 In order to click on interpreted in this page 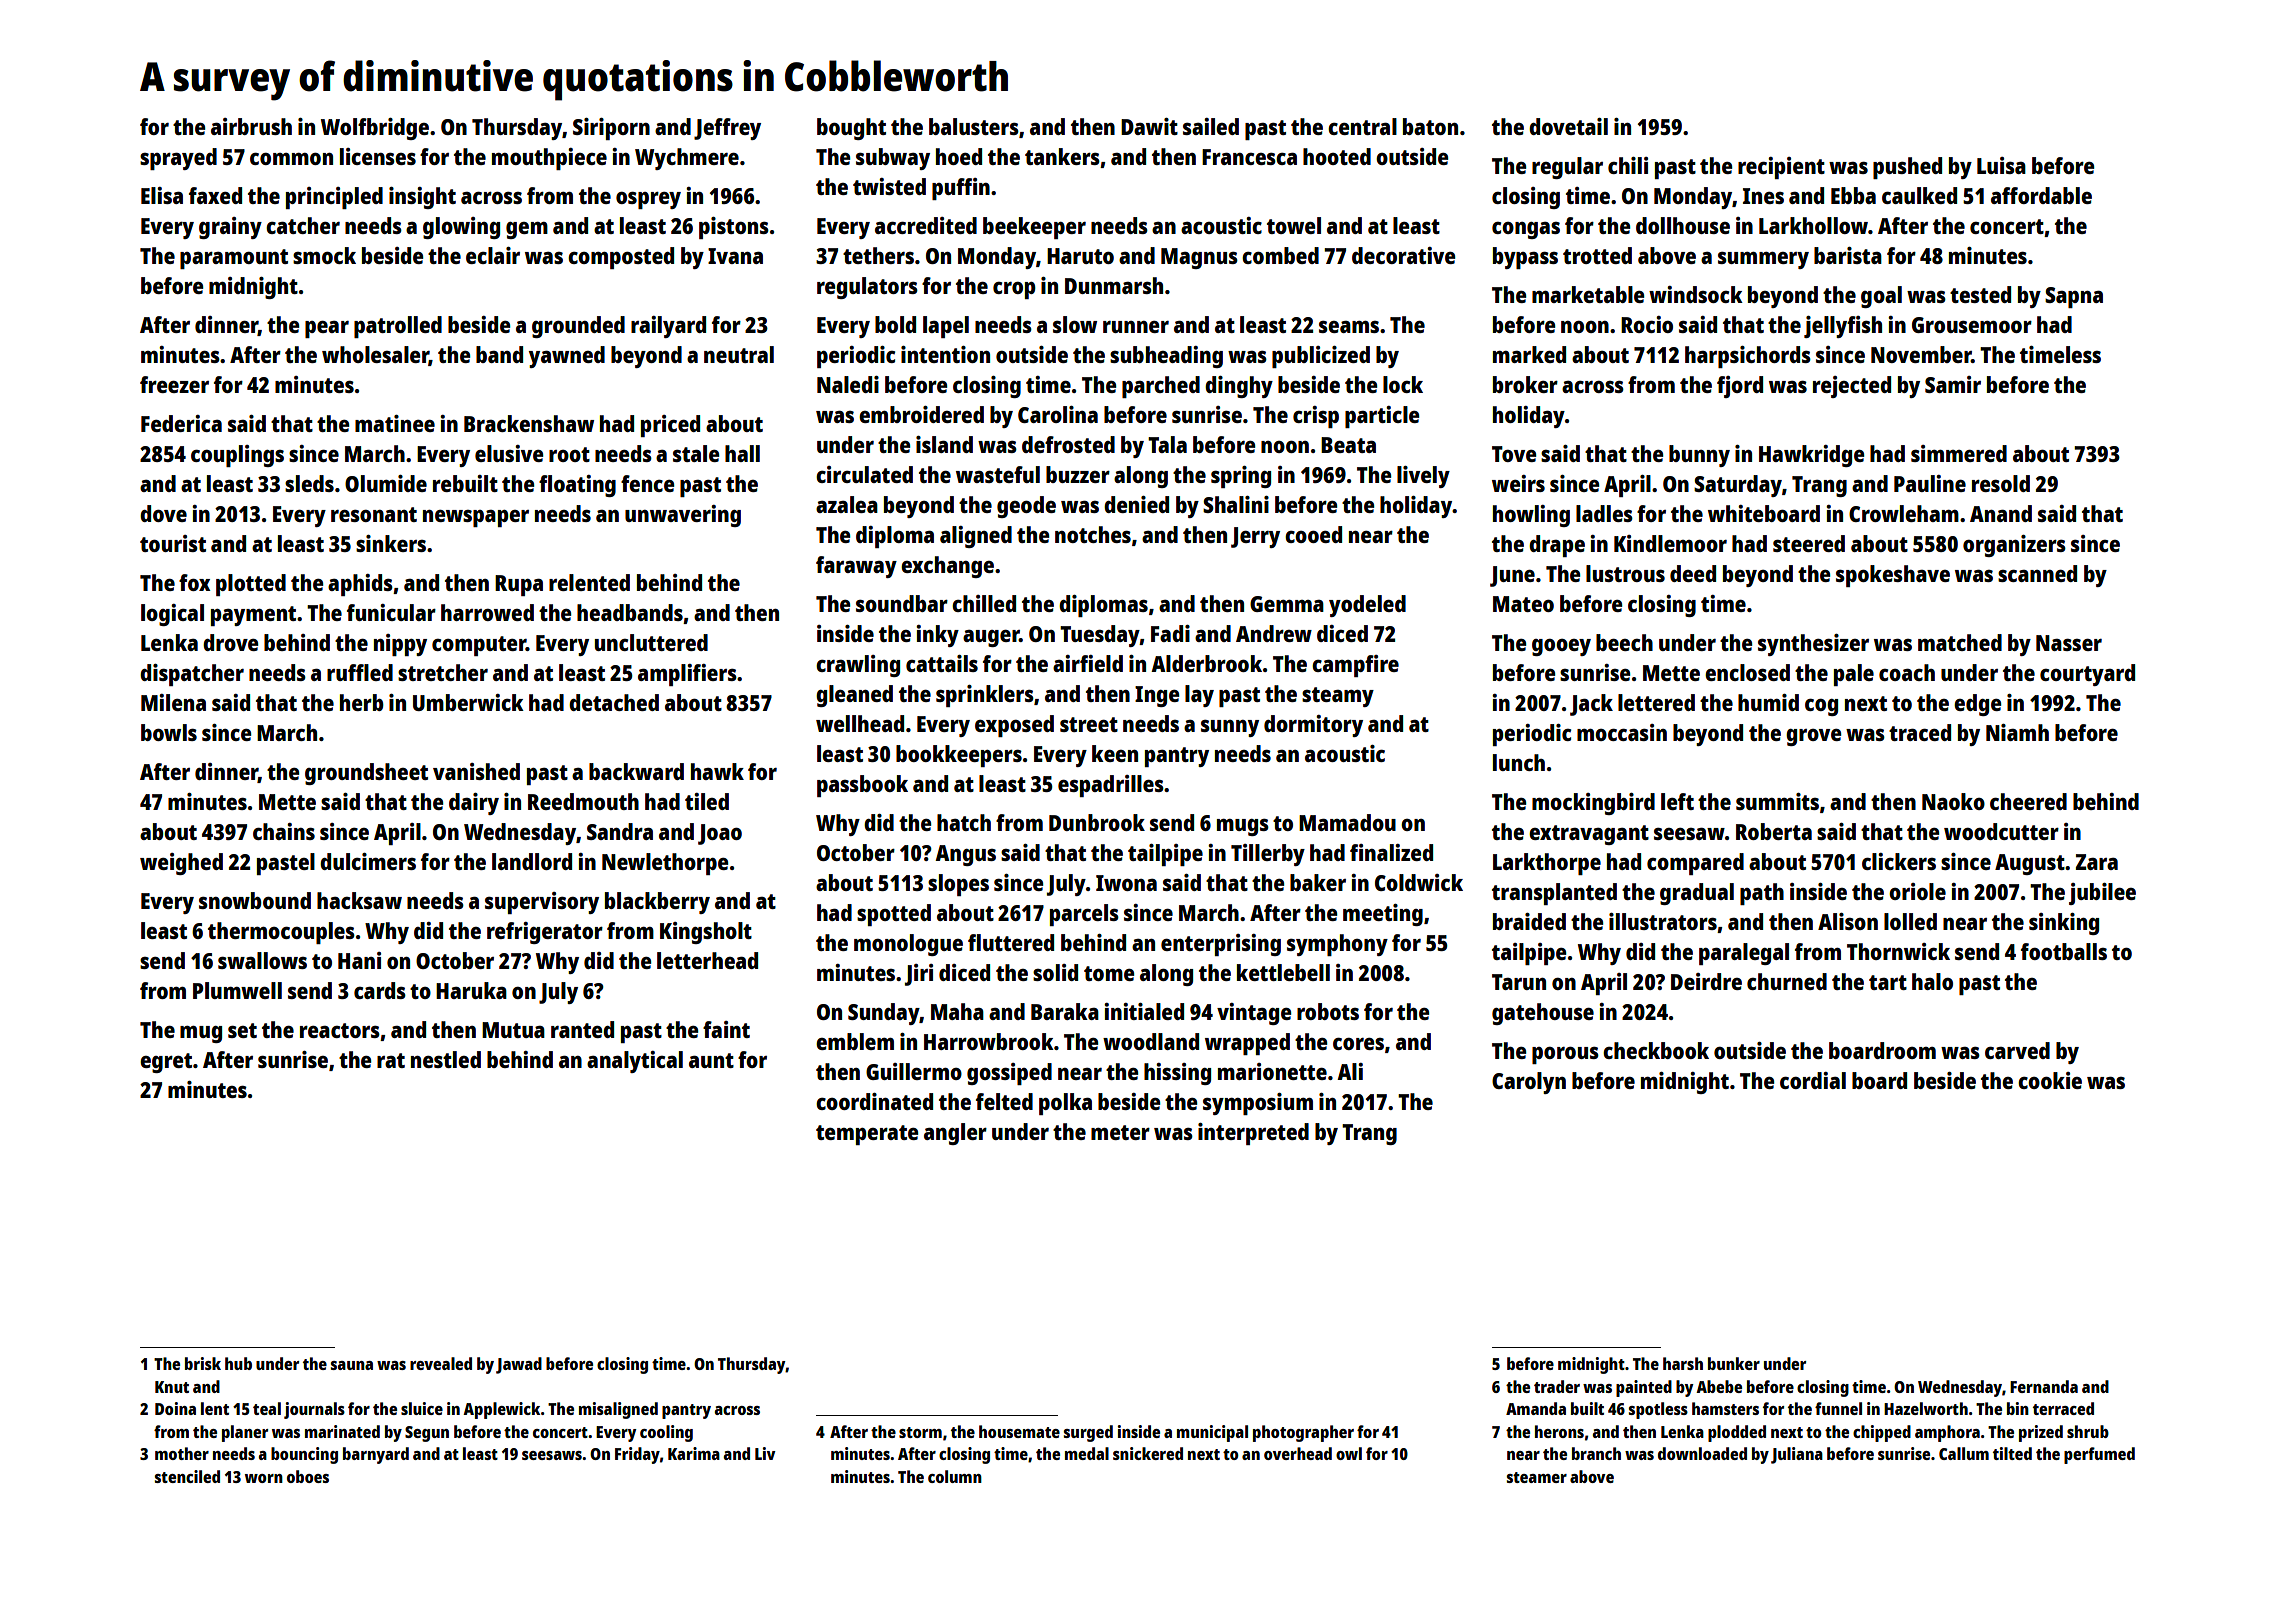, I will do `click(1253, 1134)`.
